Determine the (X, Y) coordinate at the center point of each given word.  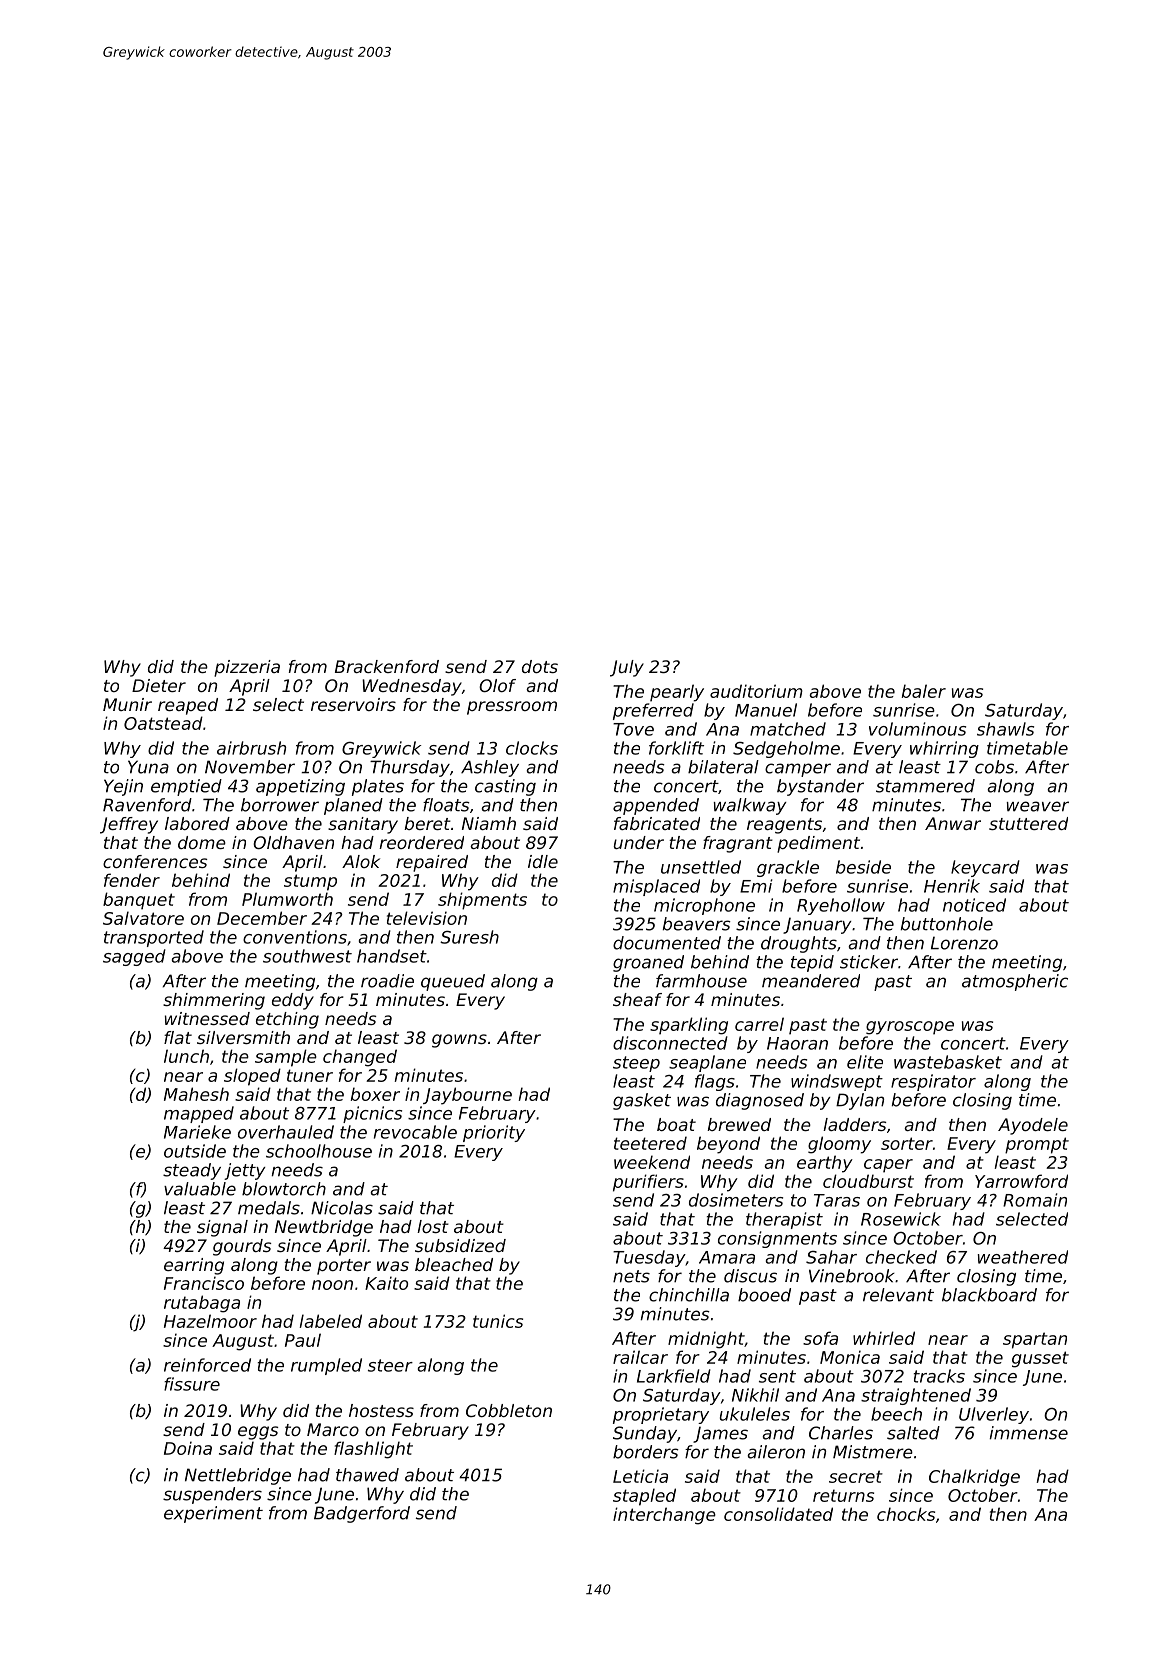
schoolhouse (319, 1151)
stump (310, 882)
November (250, 767)
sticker (869, 962)
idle (543, 861)
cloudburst (868, 1181)
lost (433, 1226)
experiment (213, 1514)
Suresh (469, 937)
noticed (974, 905)
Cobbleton (509, 1410)
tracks (939, 1376)
